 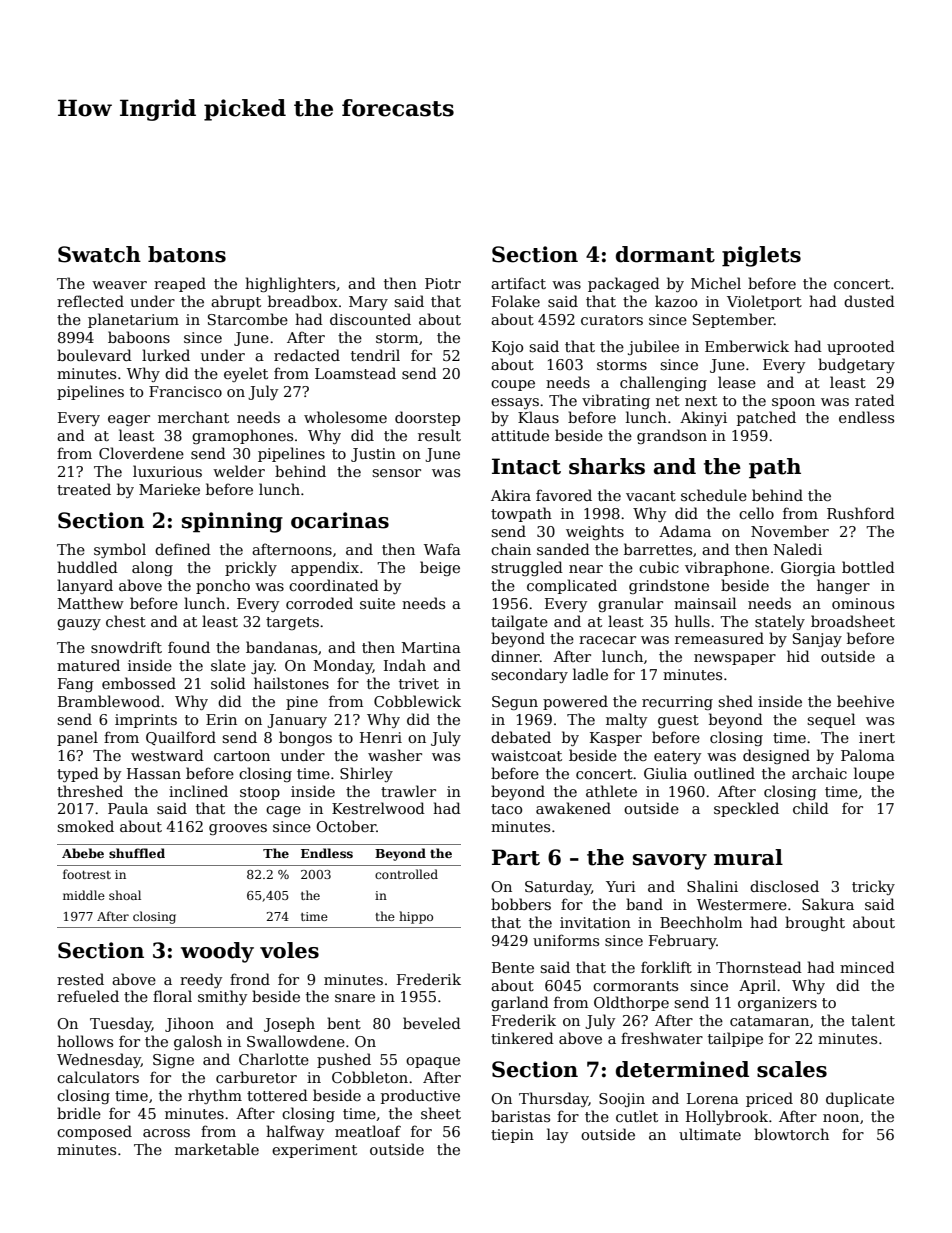 What do you see at coordinates (85, 1041) in the image?
I see `hollows` at bounding box center [85, 1041].
